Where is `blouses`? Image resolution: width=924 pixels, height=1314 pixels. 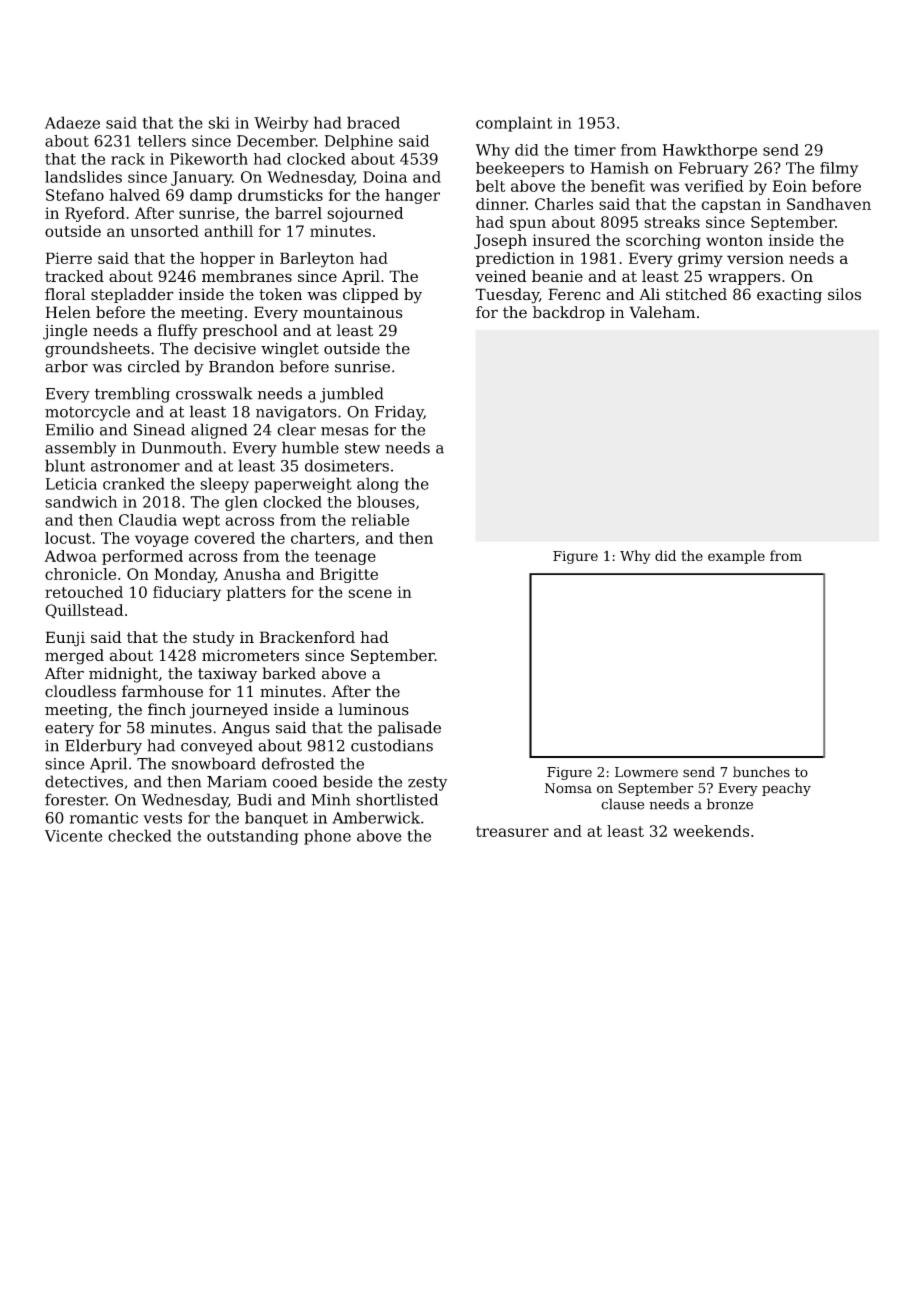 blouses is located at coordinates (386, 502).
